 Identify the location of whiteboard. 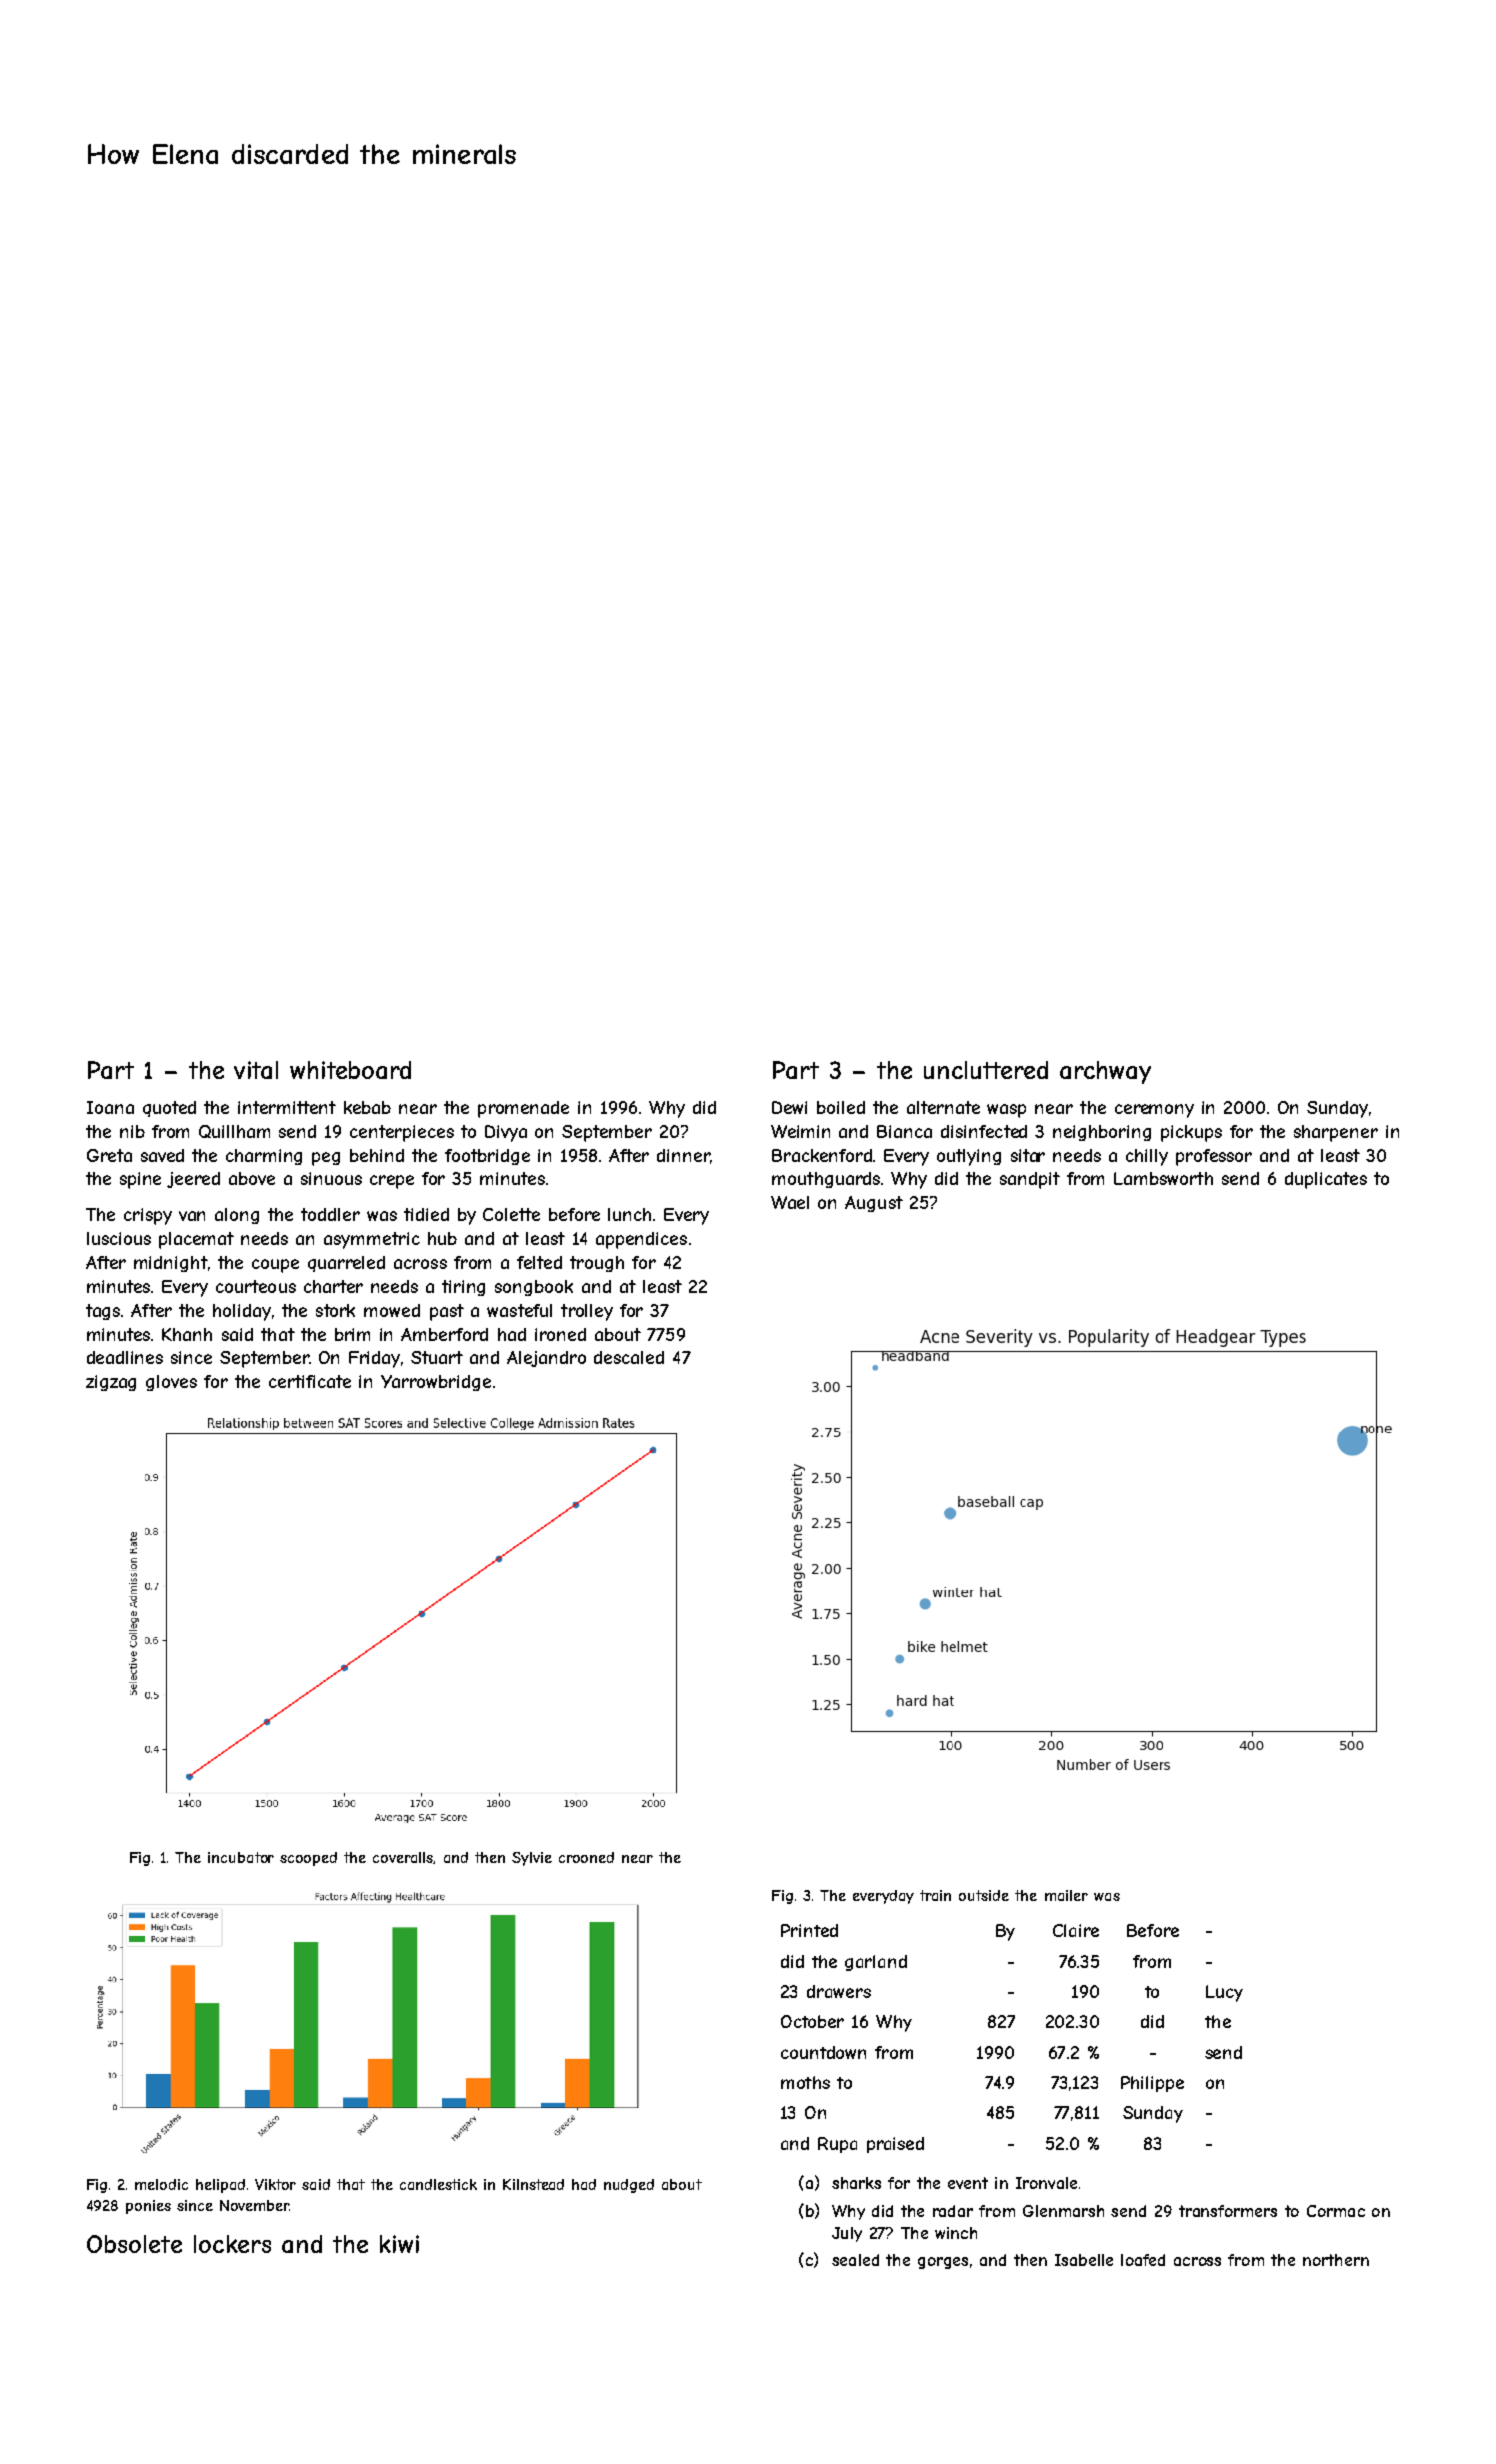
(350, 1070).
